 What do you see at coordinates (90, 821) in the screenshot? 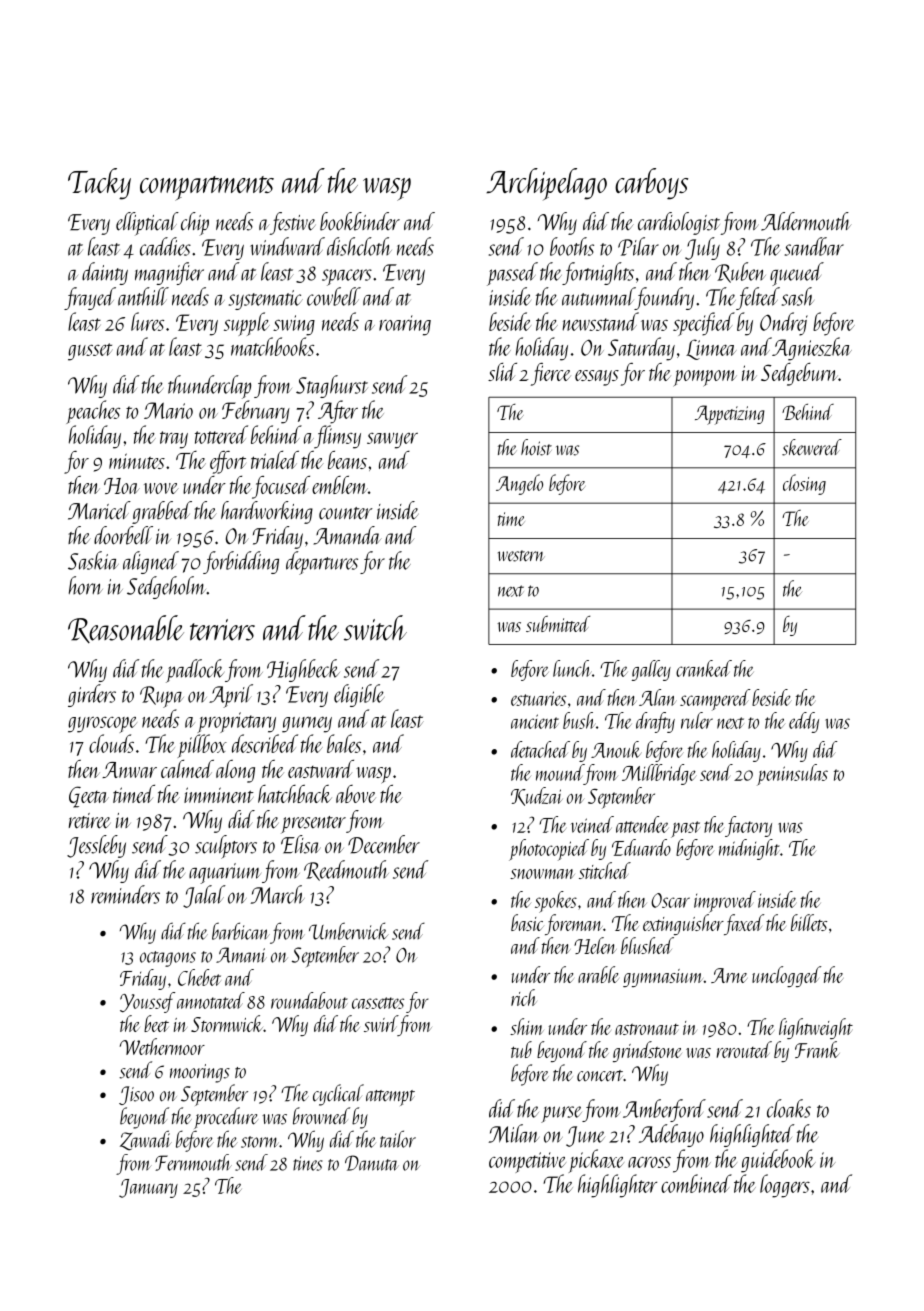
I see `retiree` at bounding box center [90, 821].
